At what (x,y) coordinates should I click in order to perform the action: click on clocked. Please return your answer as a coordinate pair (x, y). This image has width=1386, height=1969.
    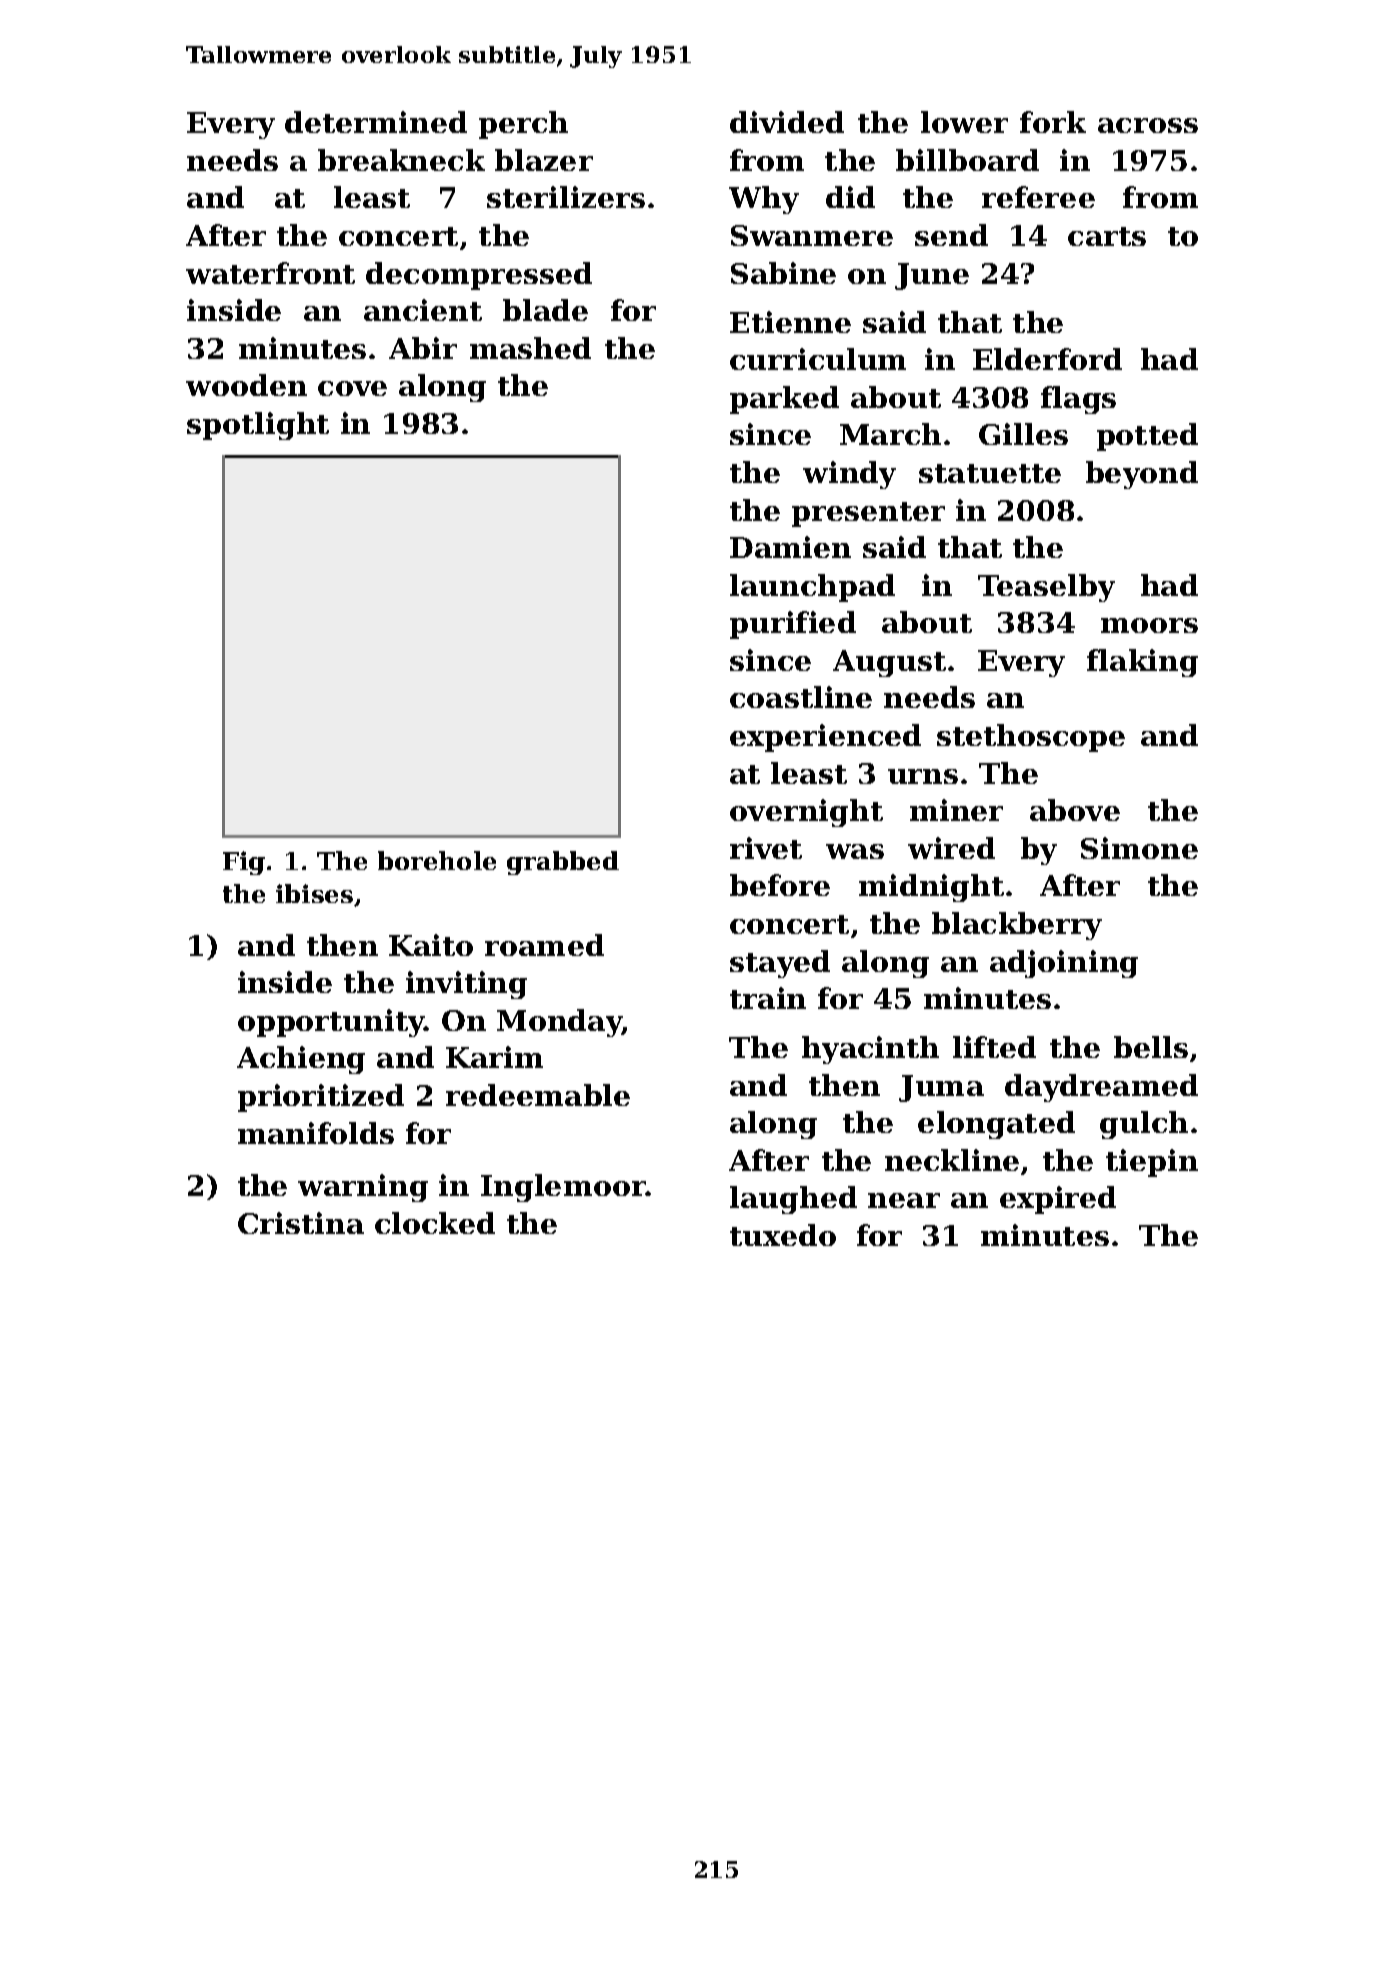
    Looking at the image, I should click on (435, 1223).
